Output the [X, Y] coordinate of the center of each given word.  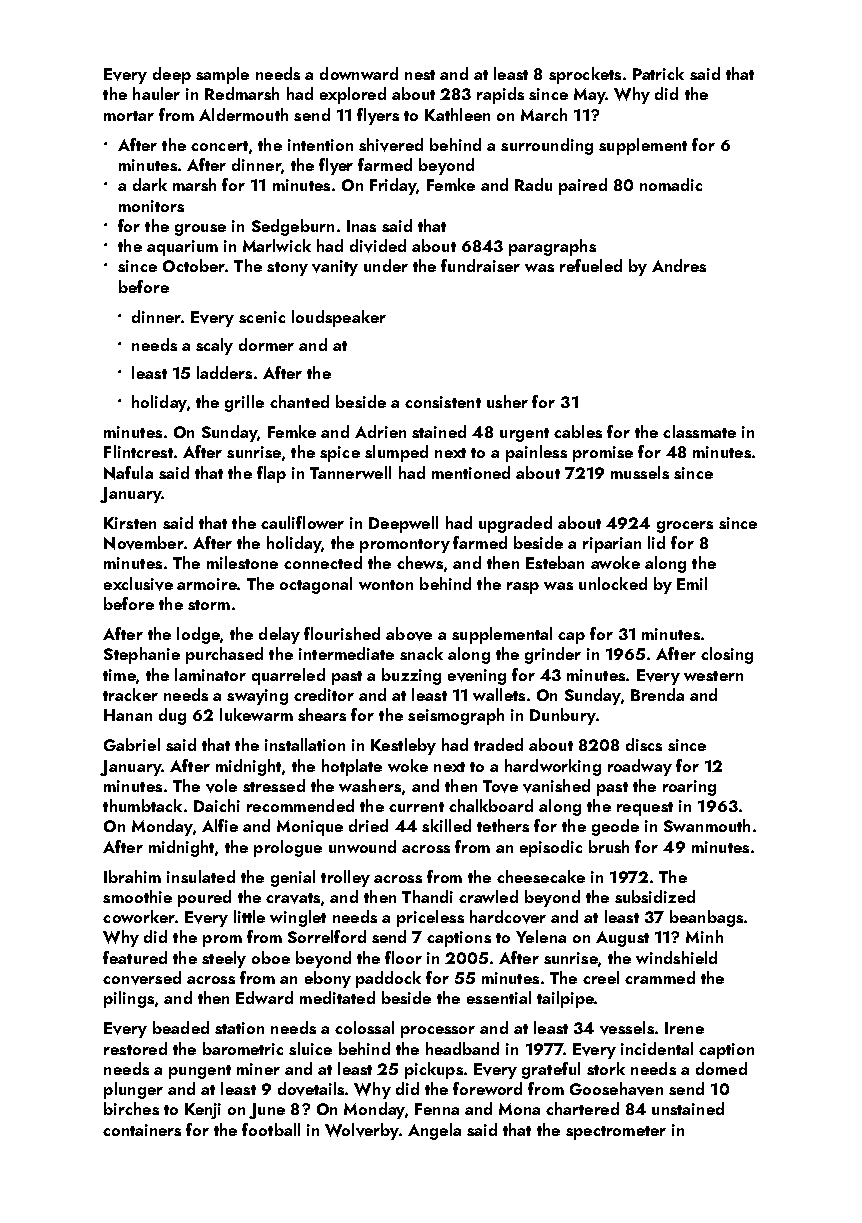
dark [150, 184]
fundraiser [480, 265]
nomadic [671, 184]
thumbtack [142, 805]
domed [721, 1068]
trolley [345, 878]
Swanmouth [707, 825]
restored [135, 1048]
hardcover [508, 917]
